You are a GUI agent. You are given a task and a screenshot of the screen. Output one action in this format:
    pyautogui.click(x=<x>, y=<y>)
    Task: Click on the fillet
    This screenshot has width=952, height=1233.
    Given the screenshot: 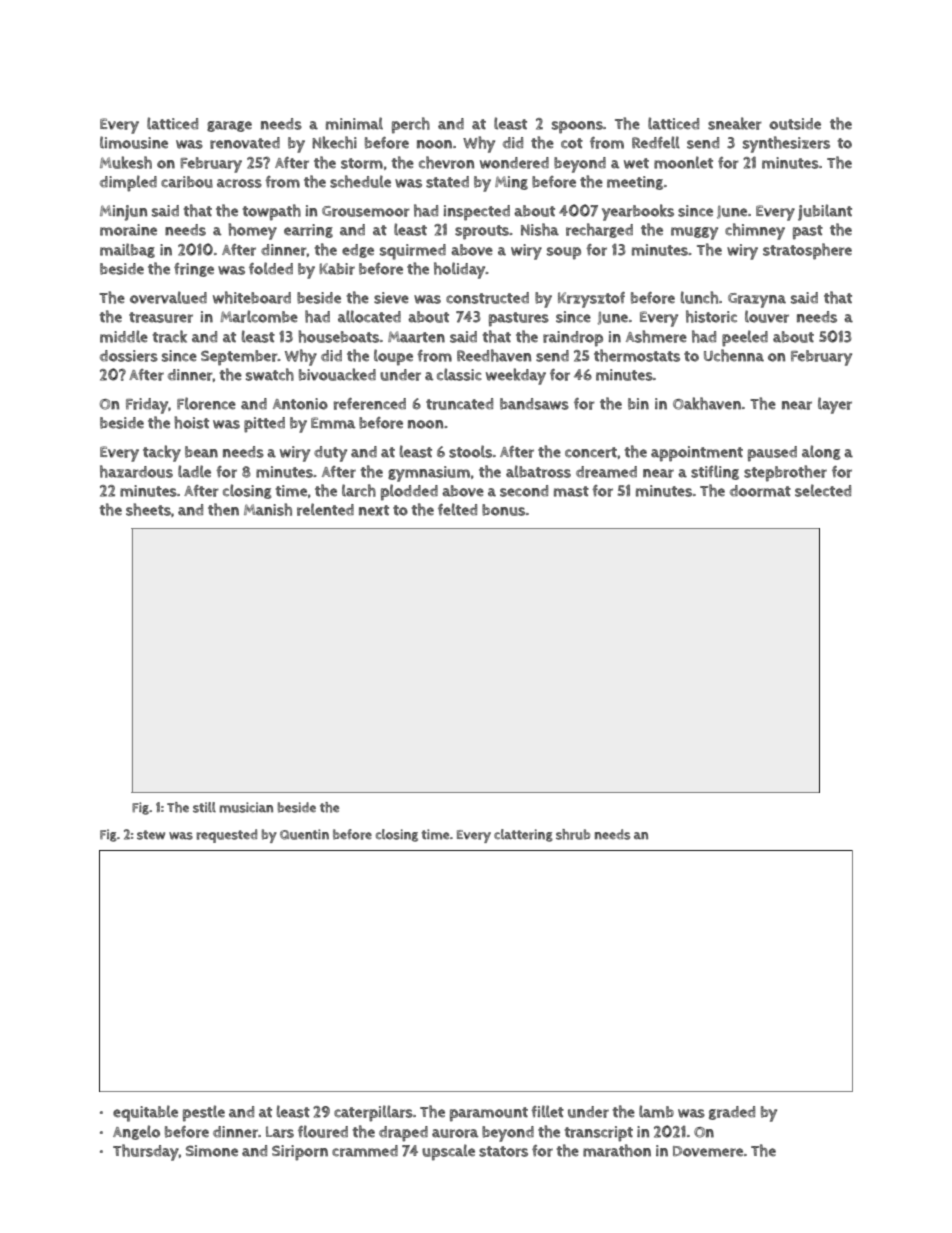 What is the action you would take?
    pyautogui.click(x=547, y=1111)
